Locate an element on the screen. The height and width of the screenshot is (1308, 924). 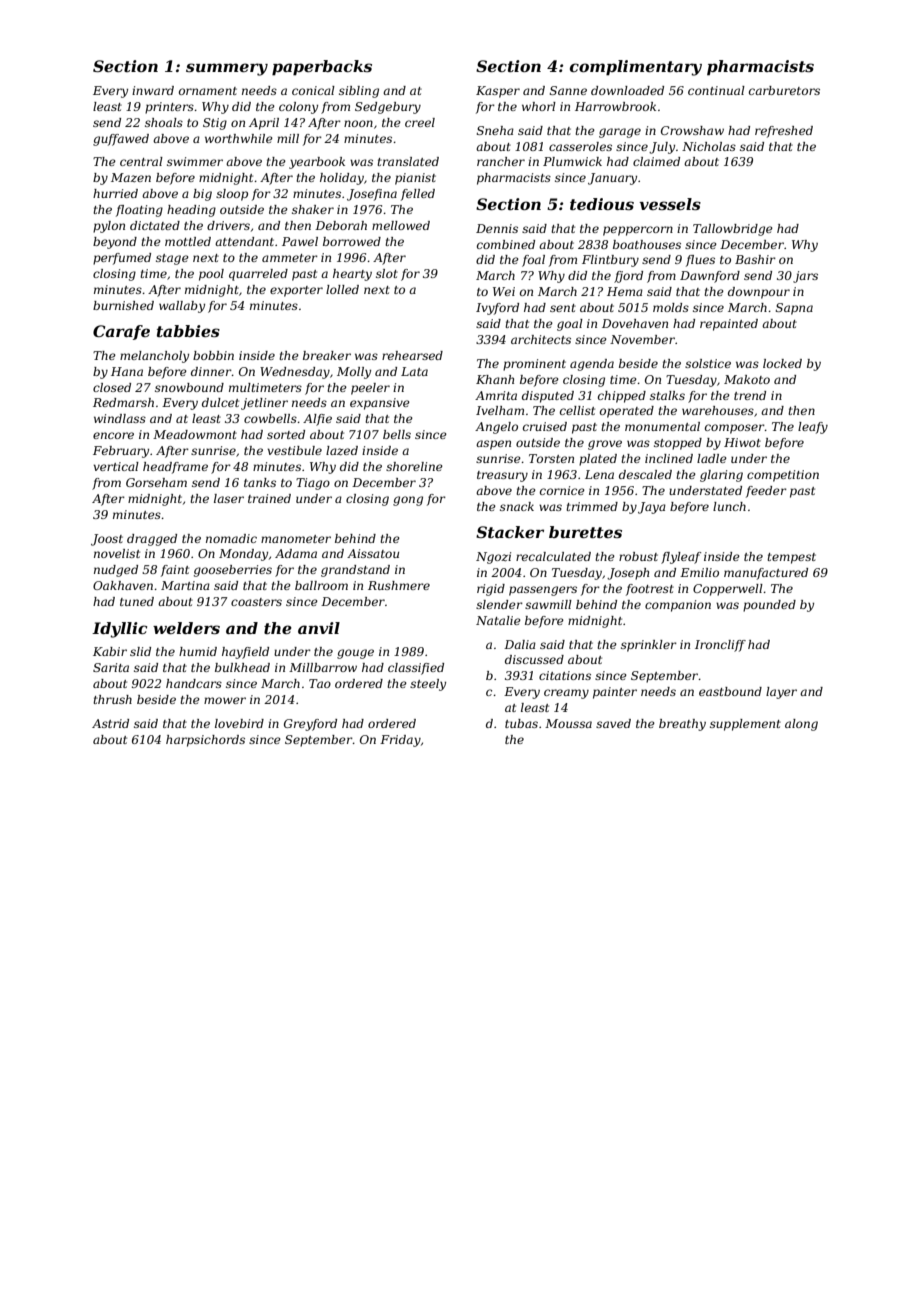
refreshed is located at coordinates (784, 132).
